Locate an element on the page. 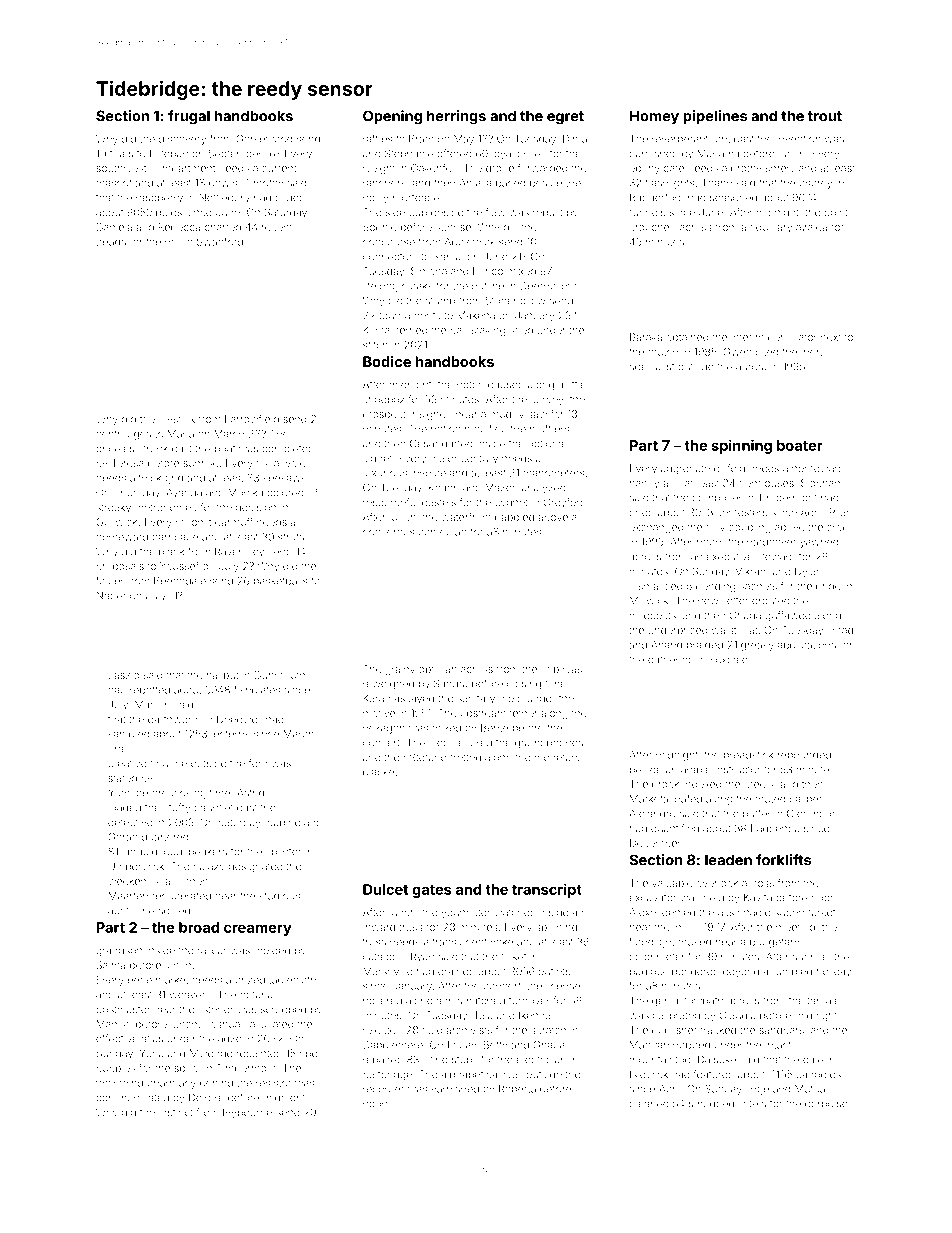 This page has width=952, height=1233. Foxdale is located at coordinates (729, 659).
